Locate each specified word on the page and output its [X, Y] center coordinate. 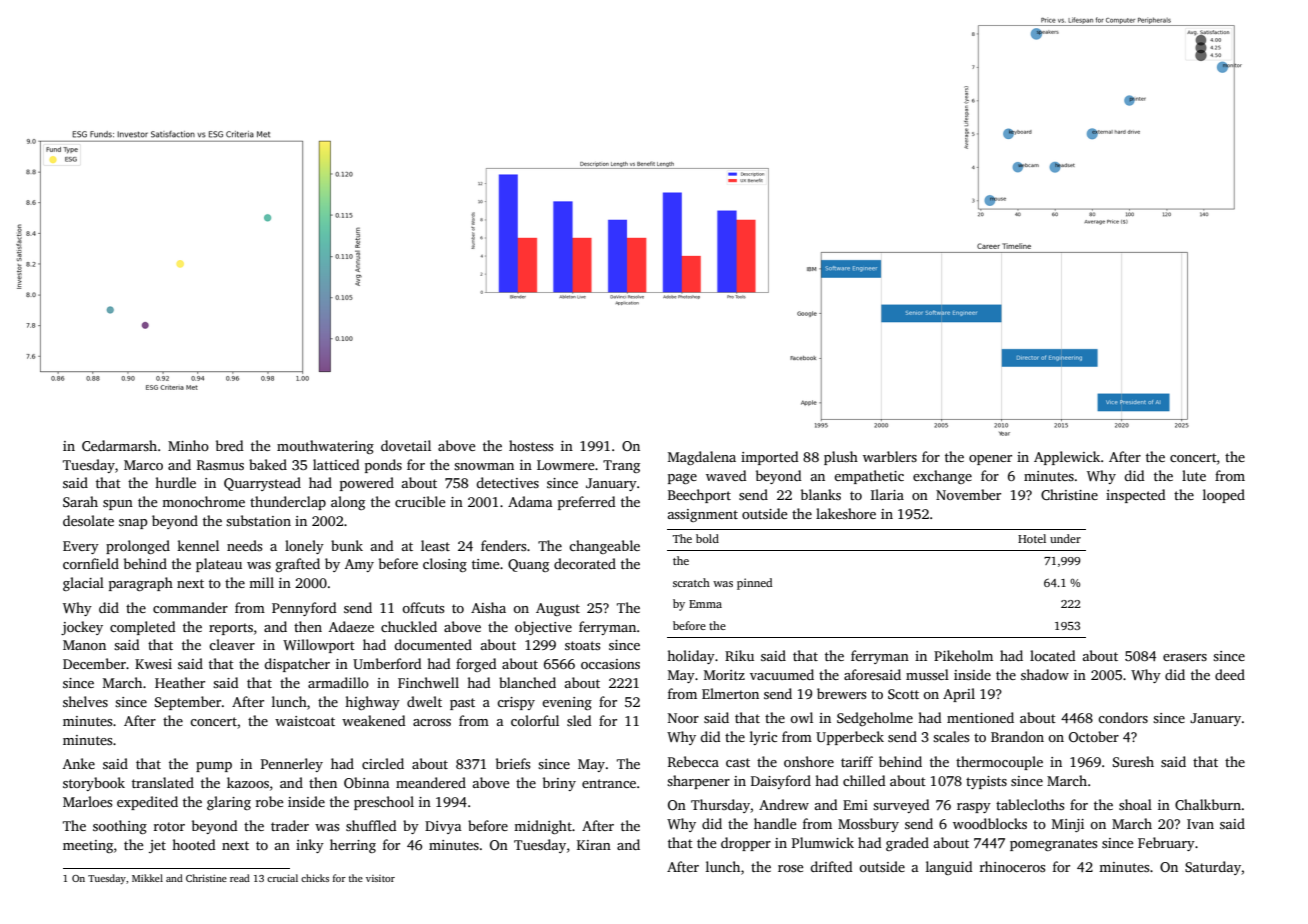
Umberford [387, 663]
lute [1194, 475]
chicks [315, 878]
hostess [531, 445]
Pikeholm [963, 655]
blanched [527, 682]
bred [230, 445]
